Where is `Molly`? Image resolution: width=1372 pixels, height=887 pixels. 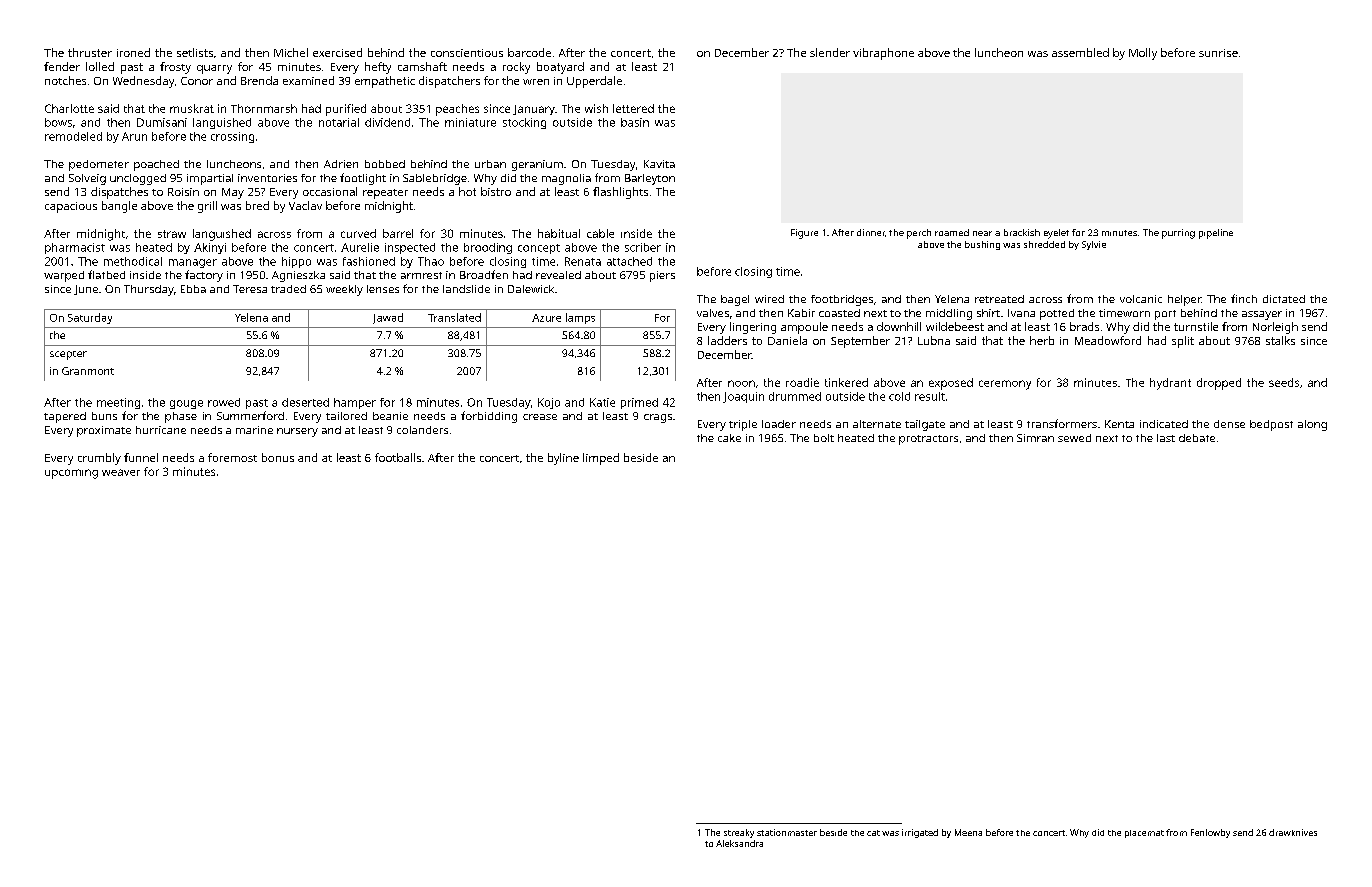
Molly is located at coordinates (1143, 54).
